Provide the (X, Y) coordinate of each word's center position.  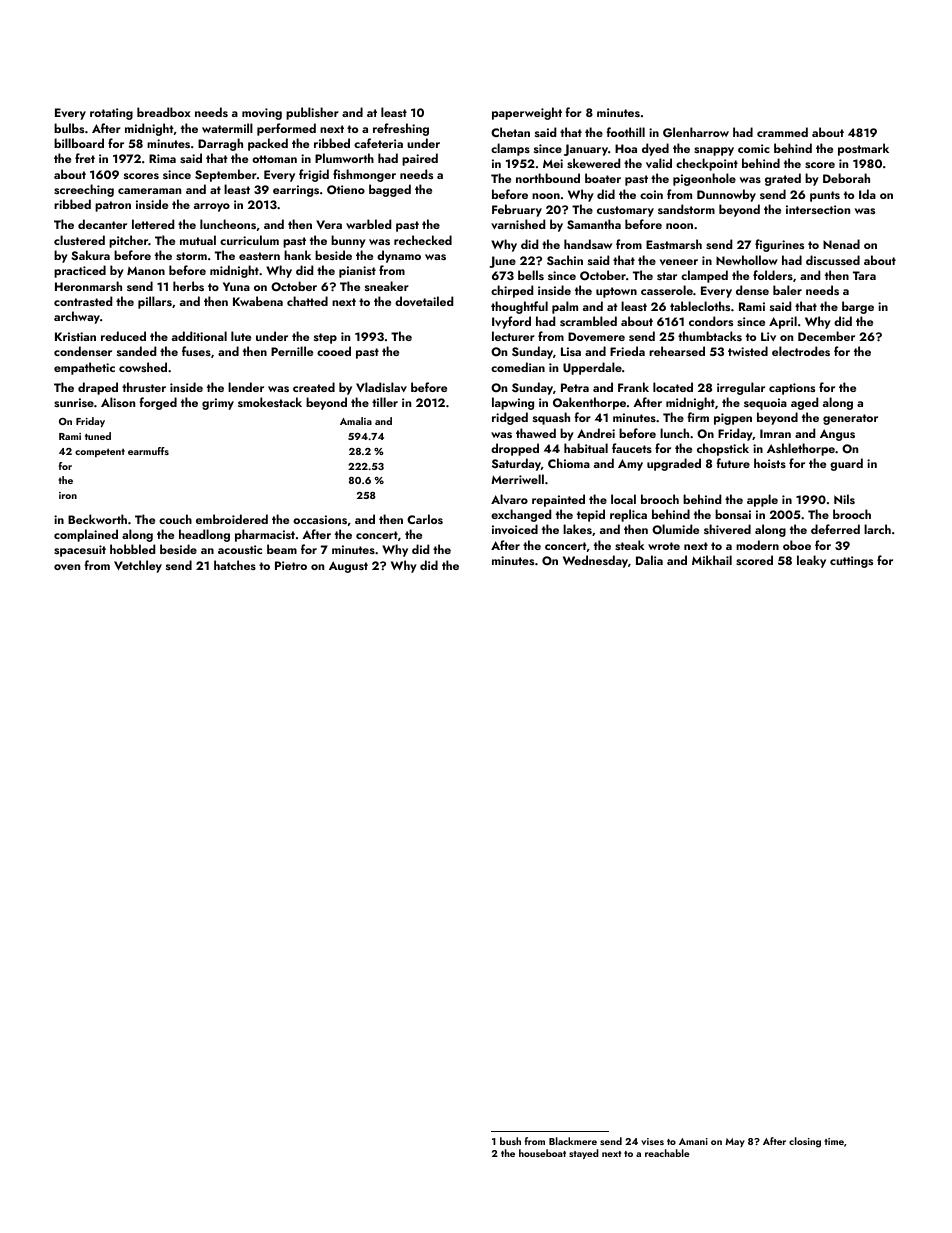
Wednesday (595, 561)
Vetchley (138, 566)
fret (85, 158)
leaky (811, 561)
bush (510, 1141)
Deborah (846, 178)
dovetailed (424, 301)
